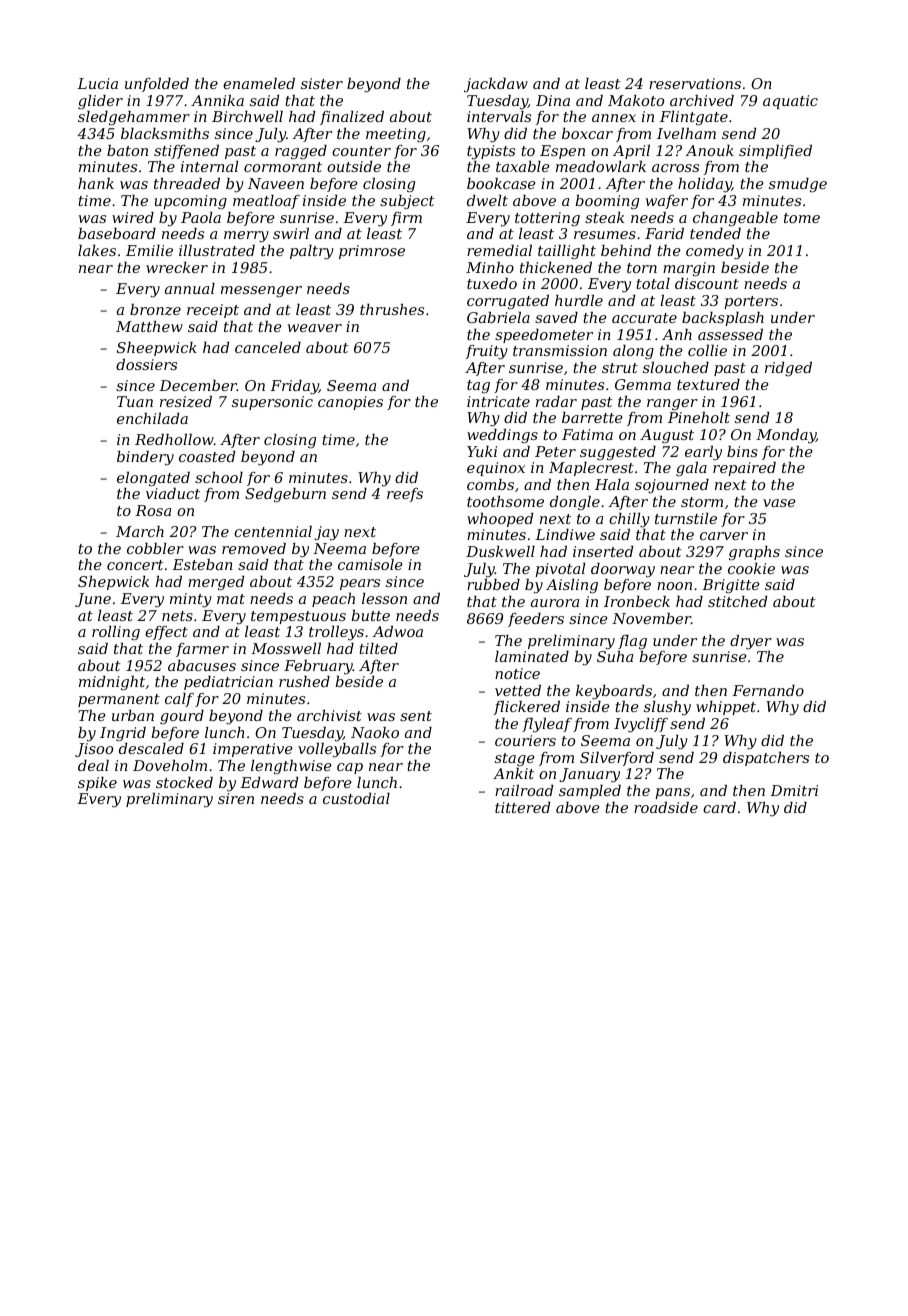 The width and height of the image is (908, 1316). Describe the element at coordinates (695, 83) in the image. I see `reservations` at that location.
